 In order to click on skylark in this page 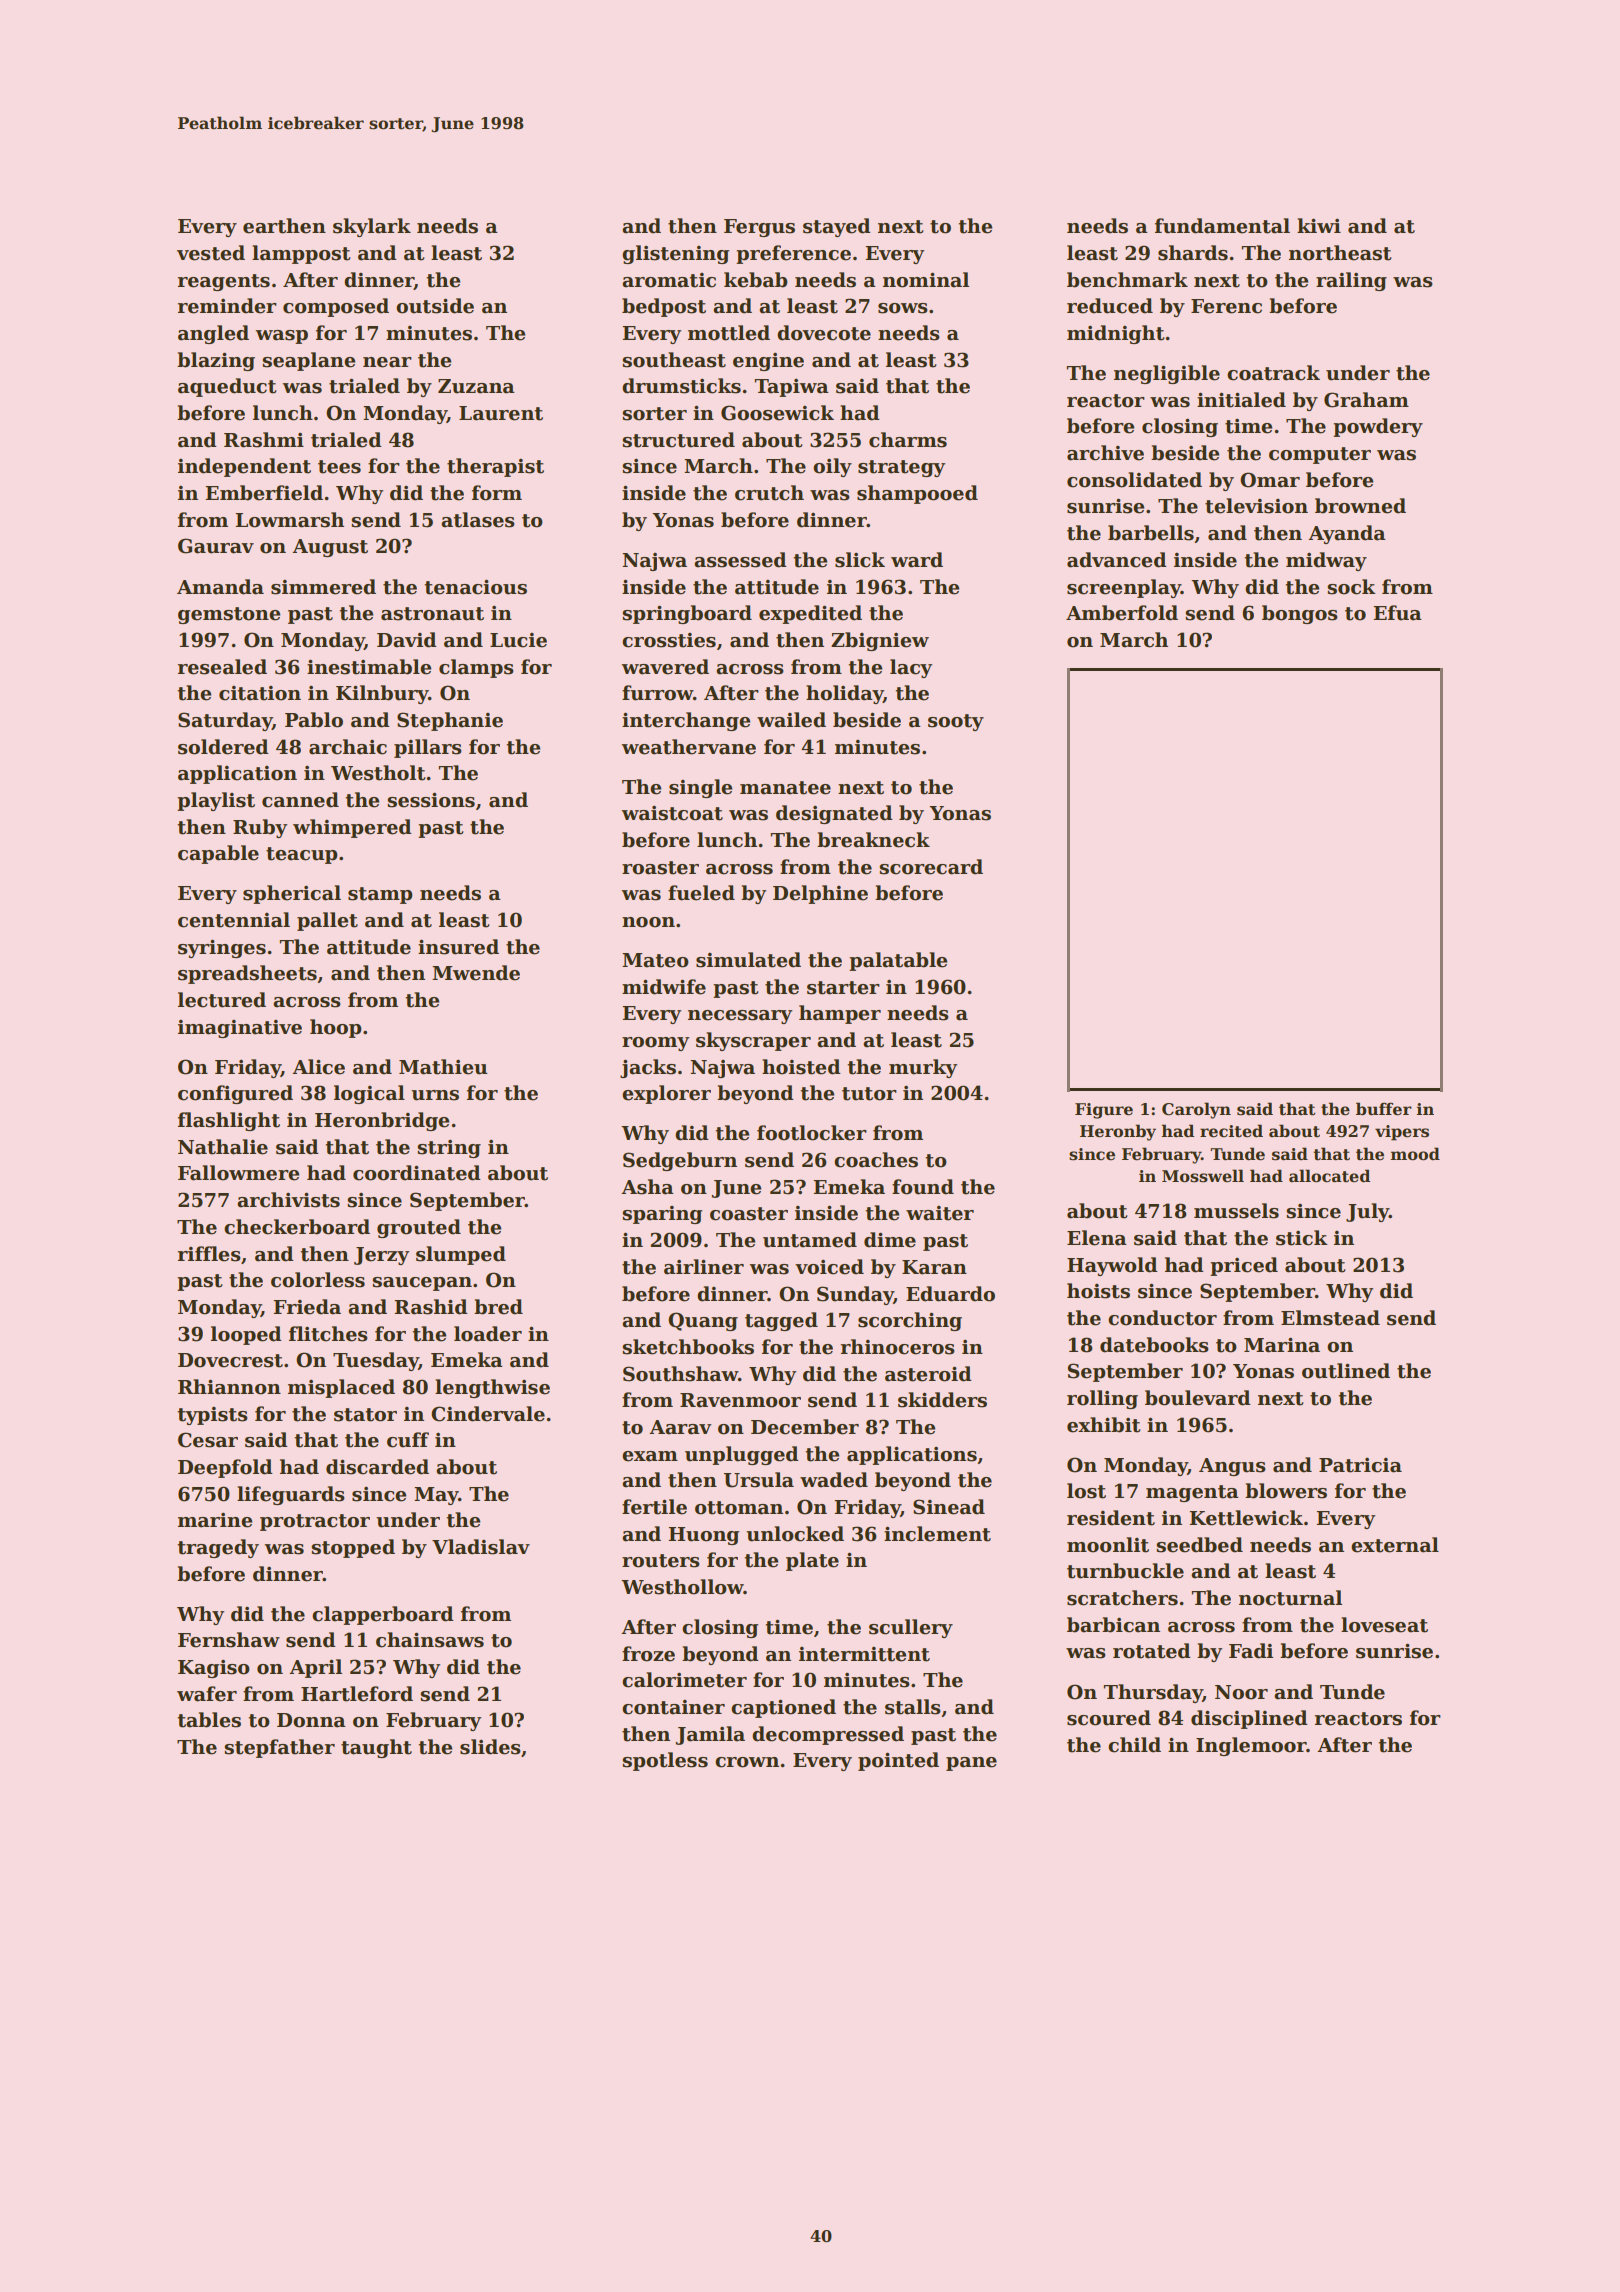, I will do `click(372, 227)`.
